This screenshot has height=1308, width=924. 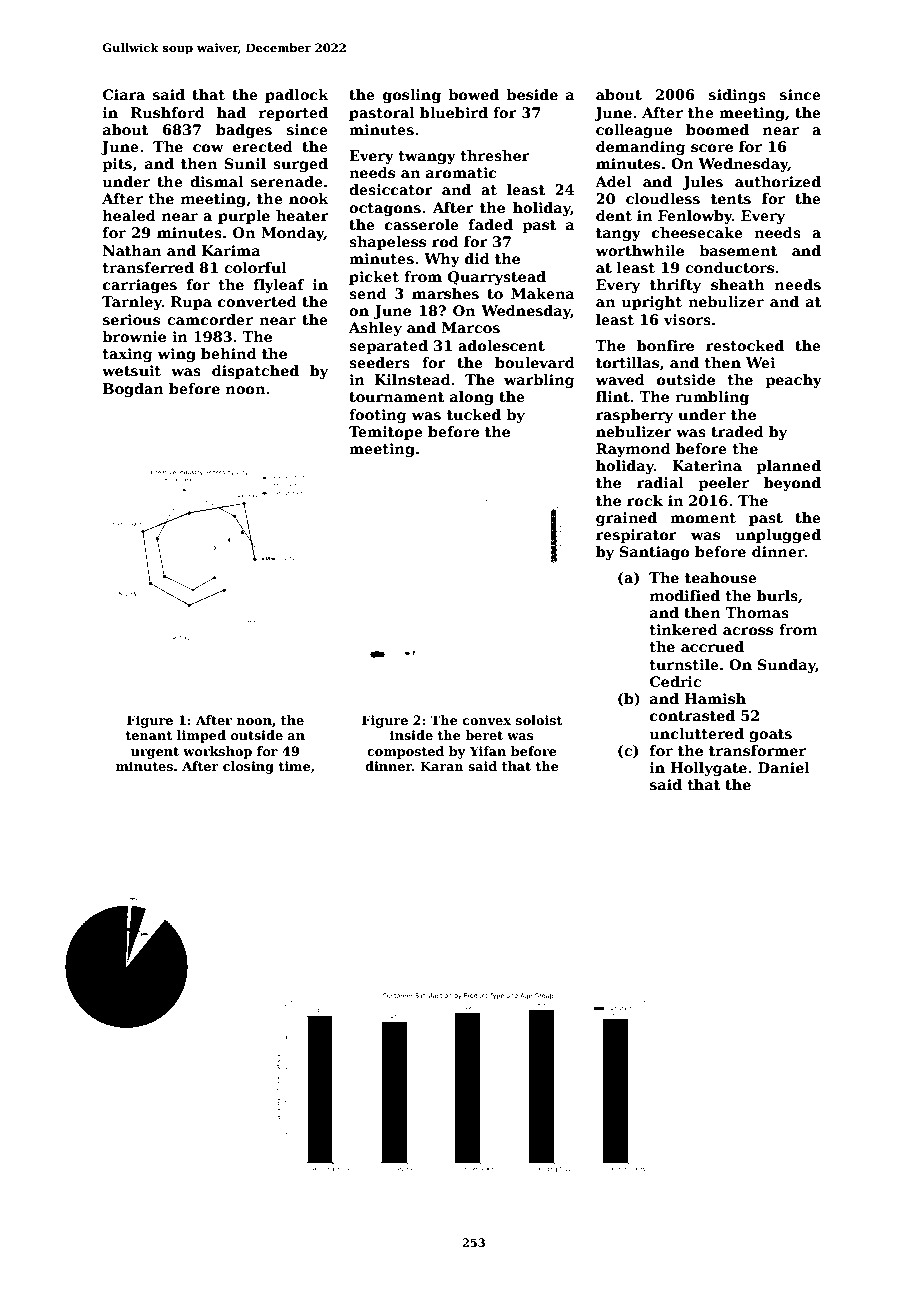 I want to click on sheath, so click(x=738, y=284).
